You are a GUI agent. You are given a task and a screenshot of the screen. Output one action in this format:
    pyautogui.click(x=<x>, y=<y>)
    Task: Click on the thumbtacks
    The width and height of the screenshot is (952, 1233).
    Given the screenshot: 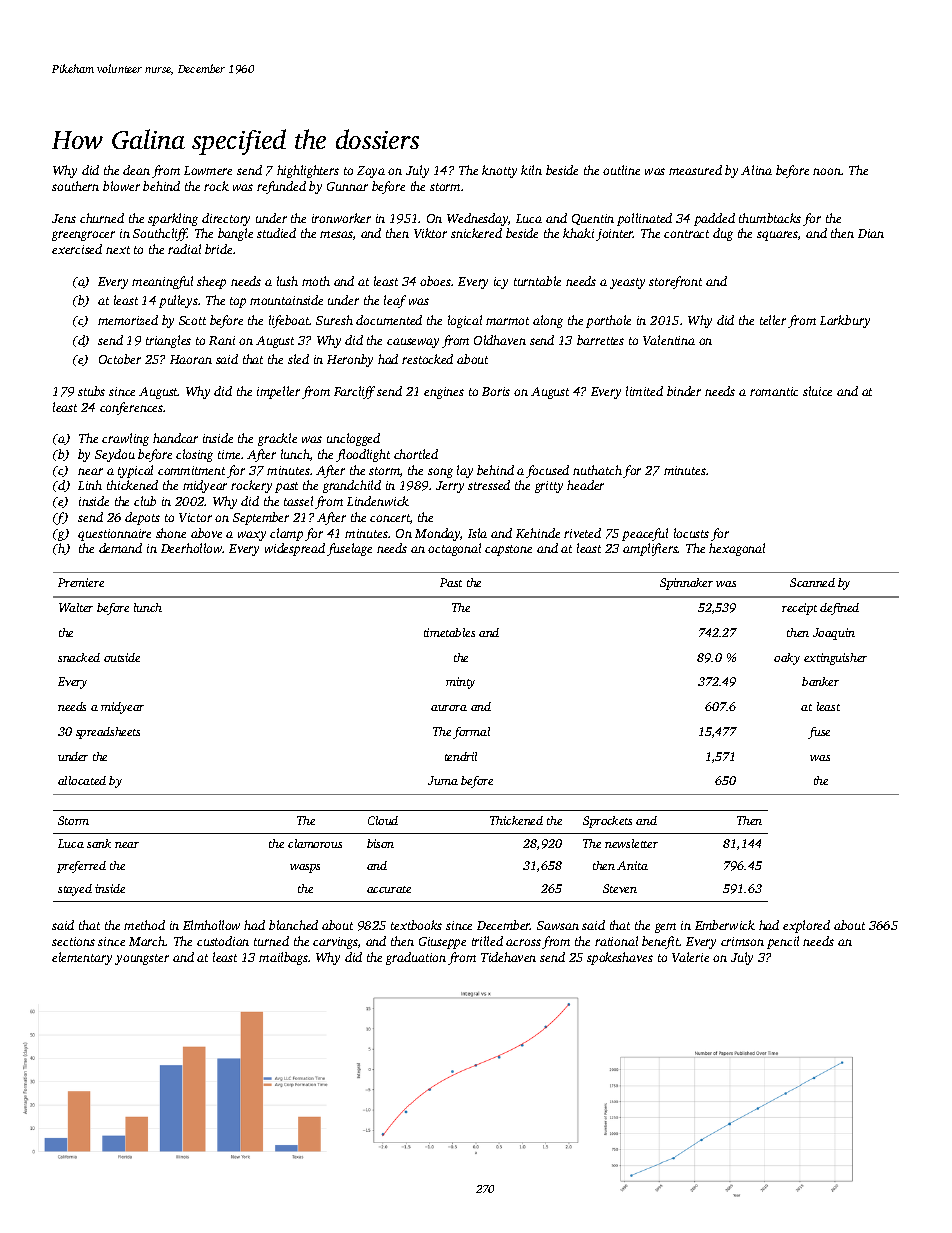 What is the action you would take?
    pyautogui.click(x=770, y=218)
